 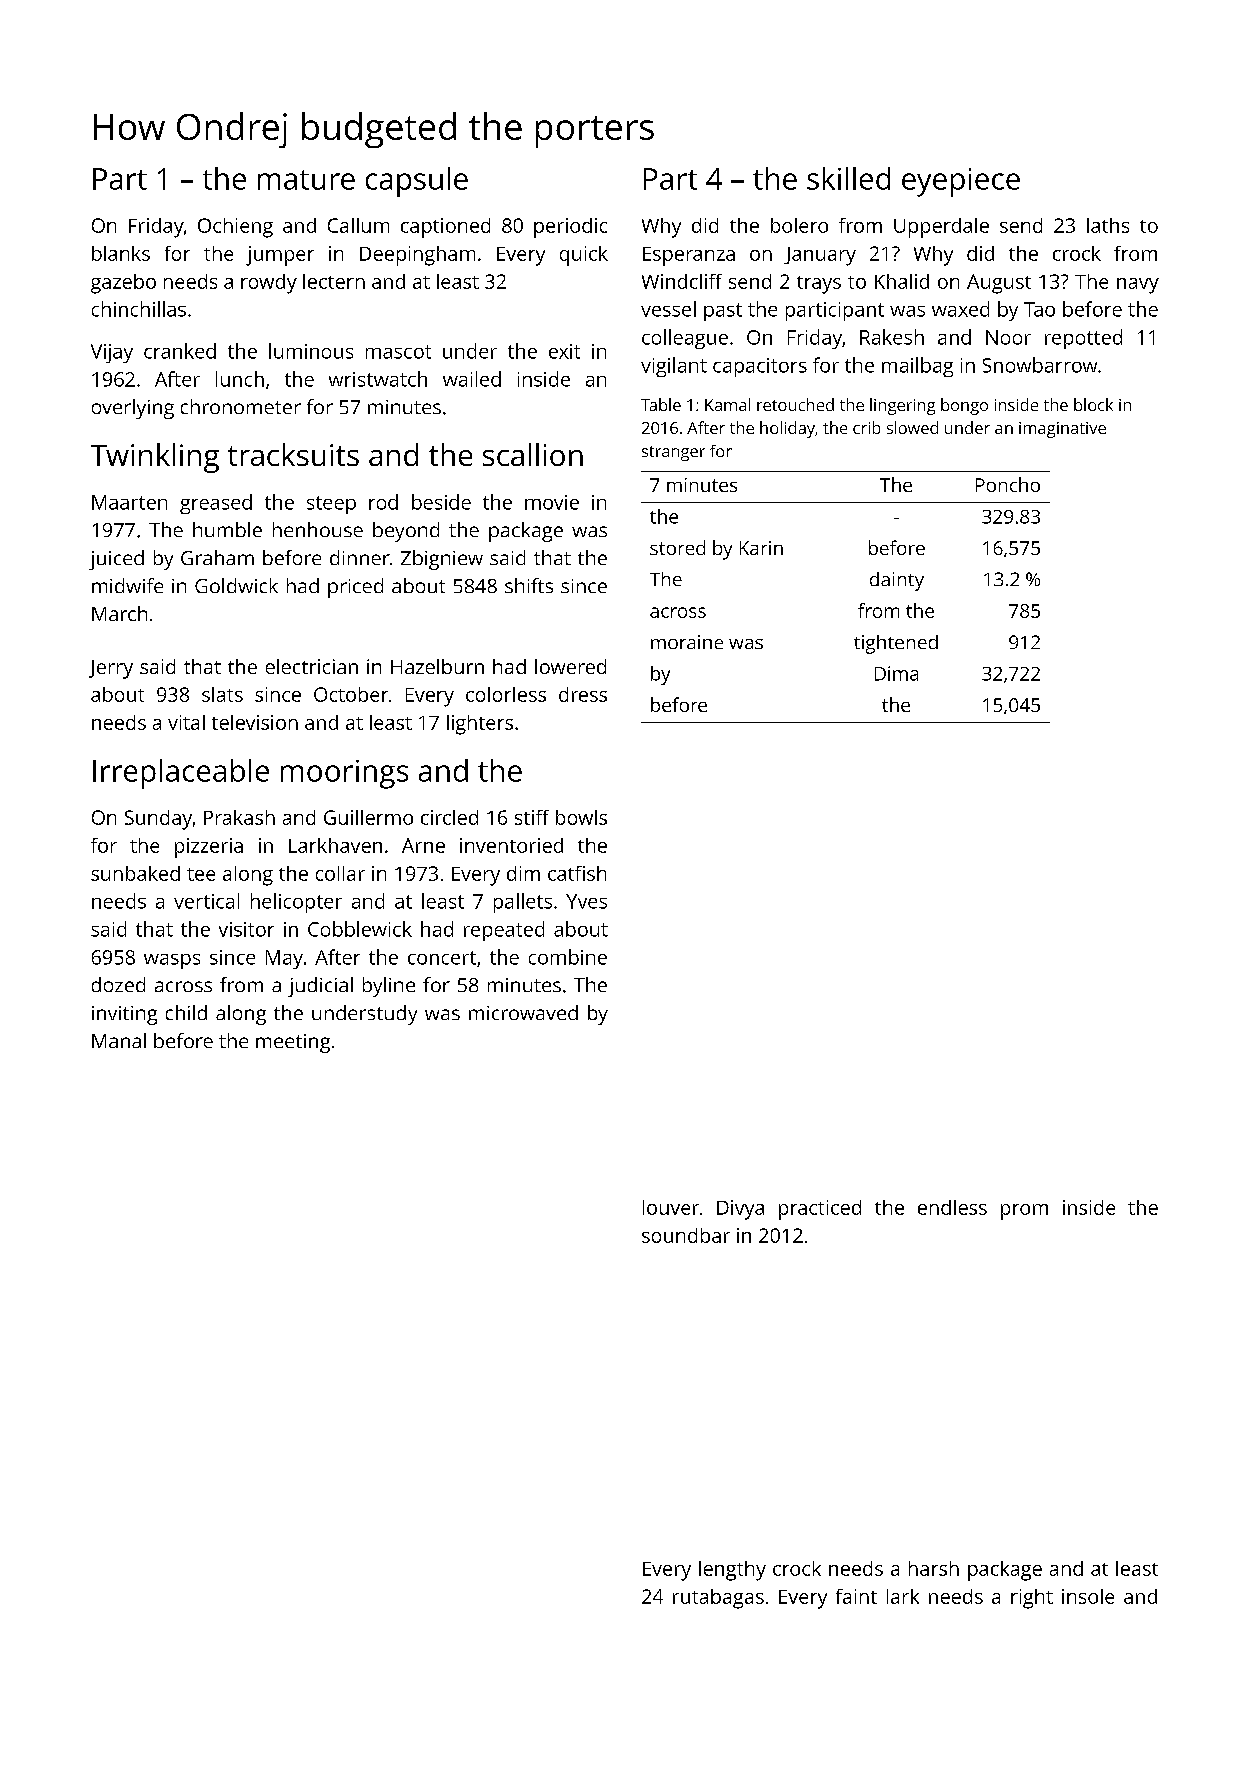 What do you see at coordinates (671, 1207) in the document?
I see `louver` at bounding box center [671, 1207].
